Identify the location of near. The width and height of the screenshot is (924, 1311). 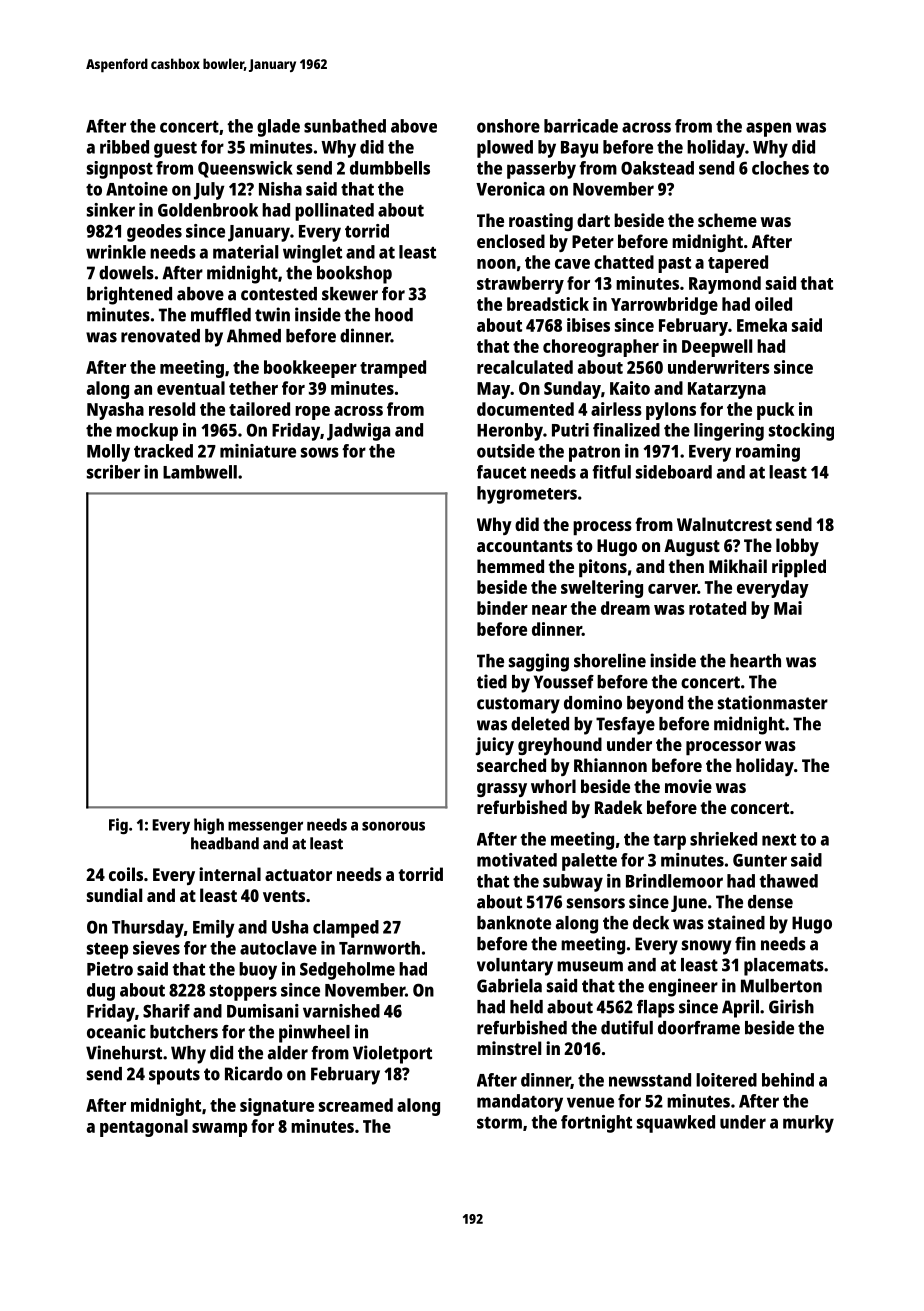
(549, 610).
